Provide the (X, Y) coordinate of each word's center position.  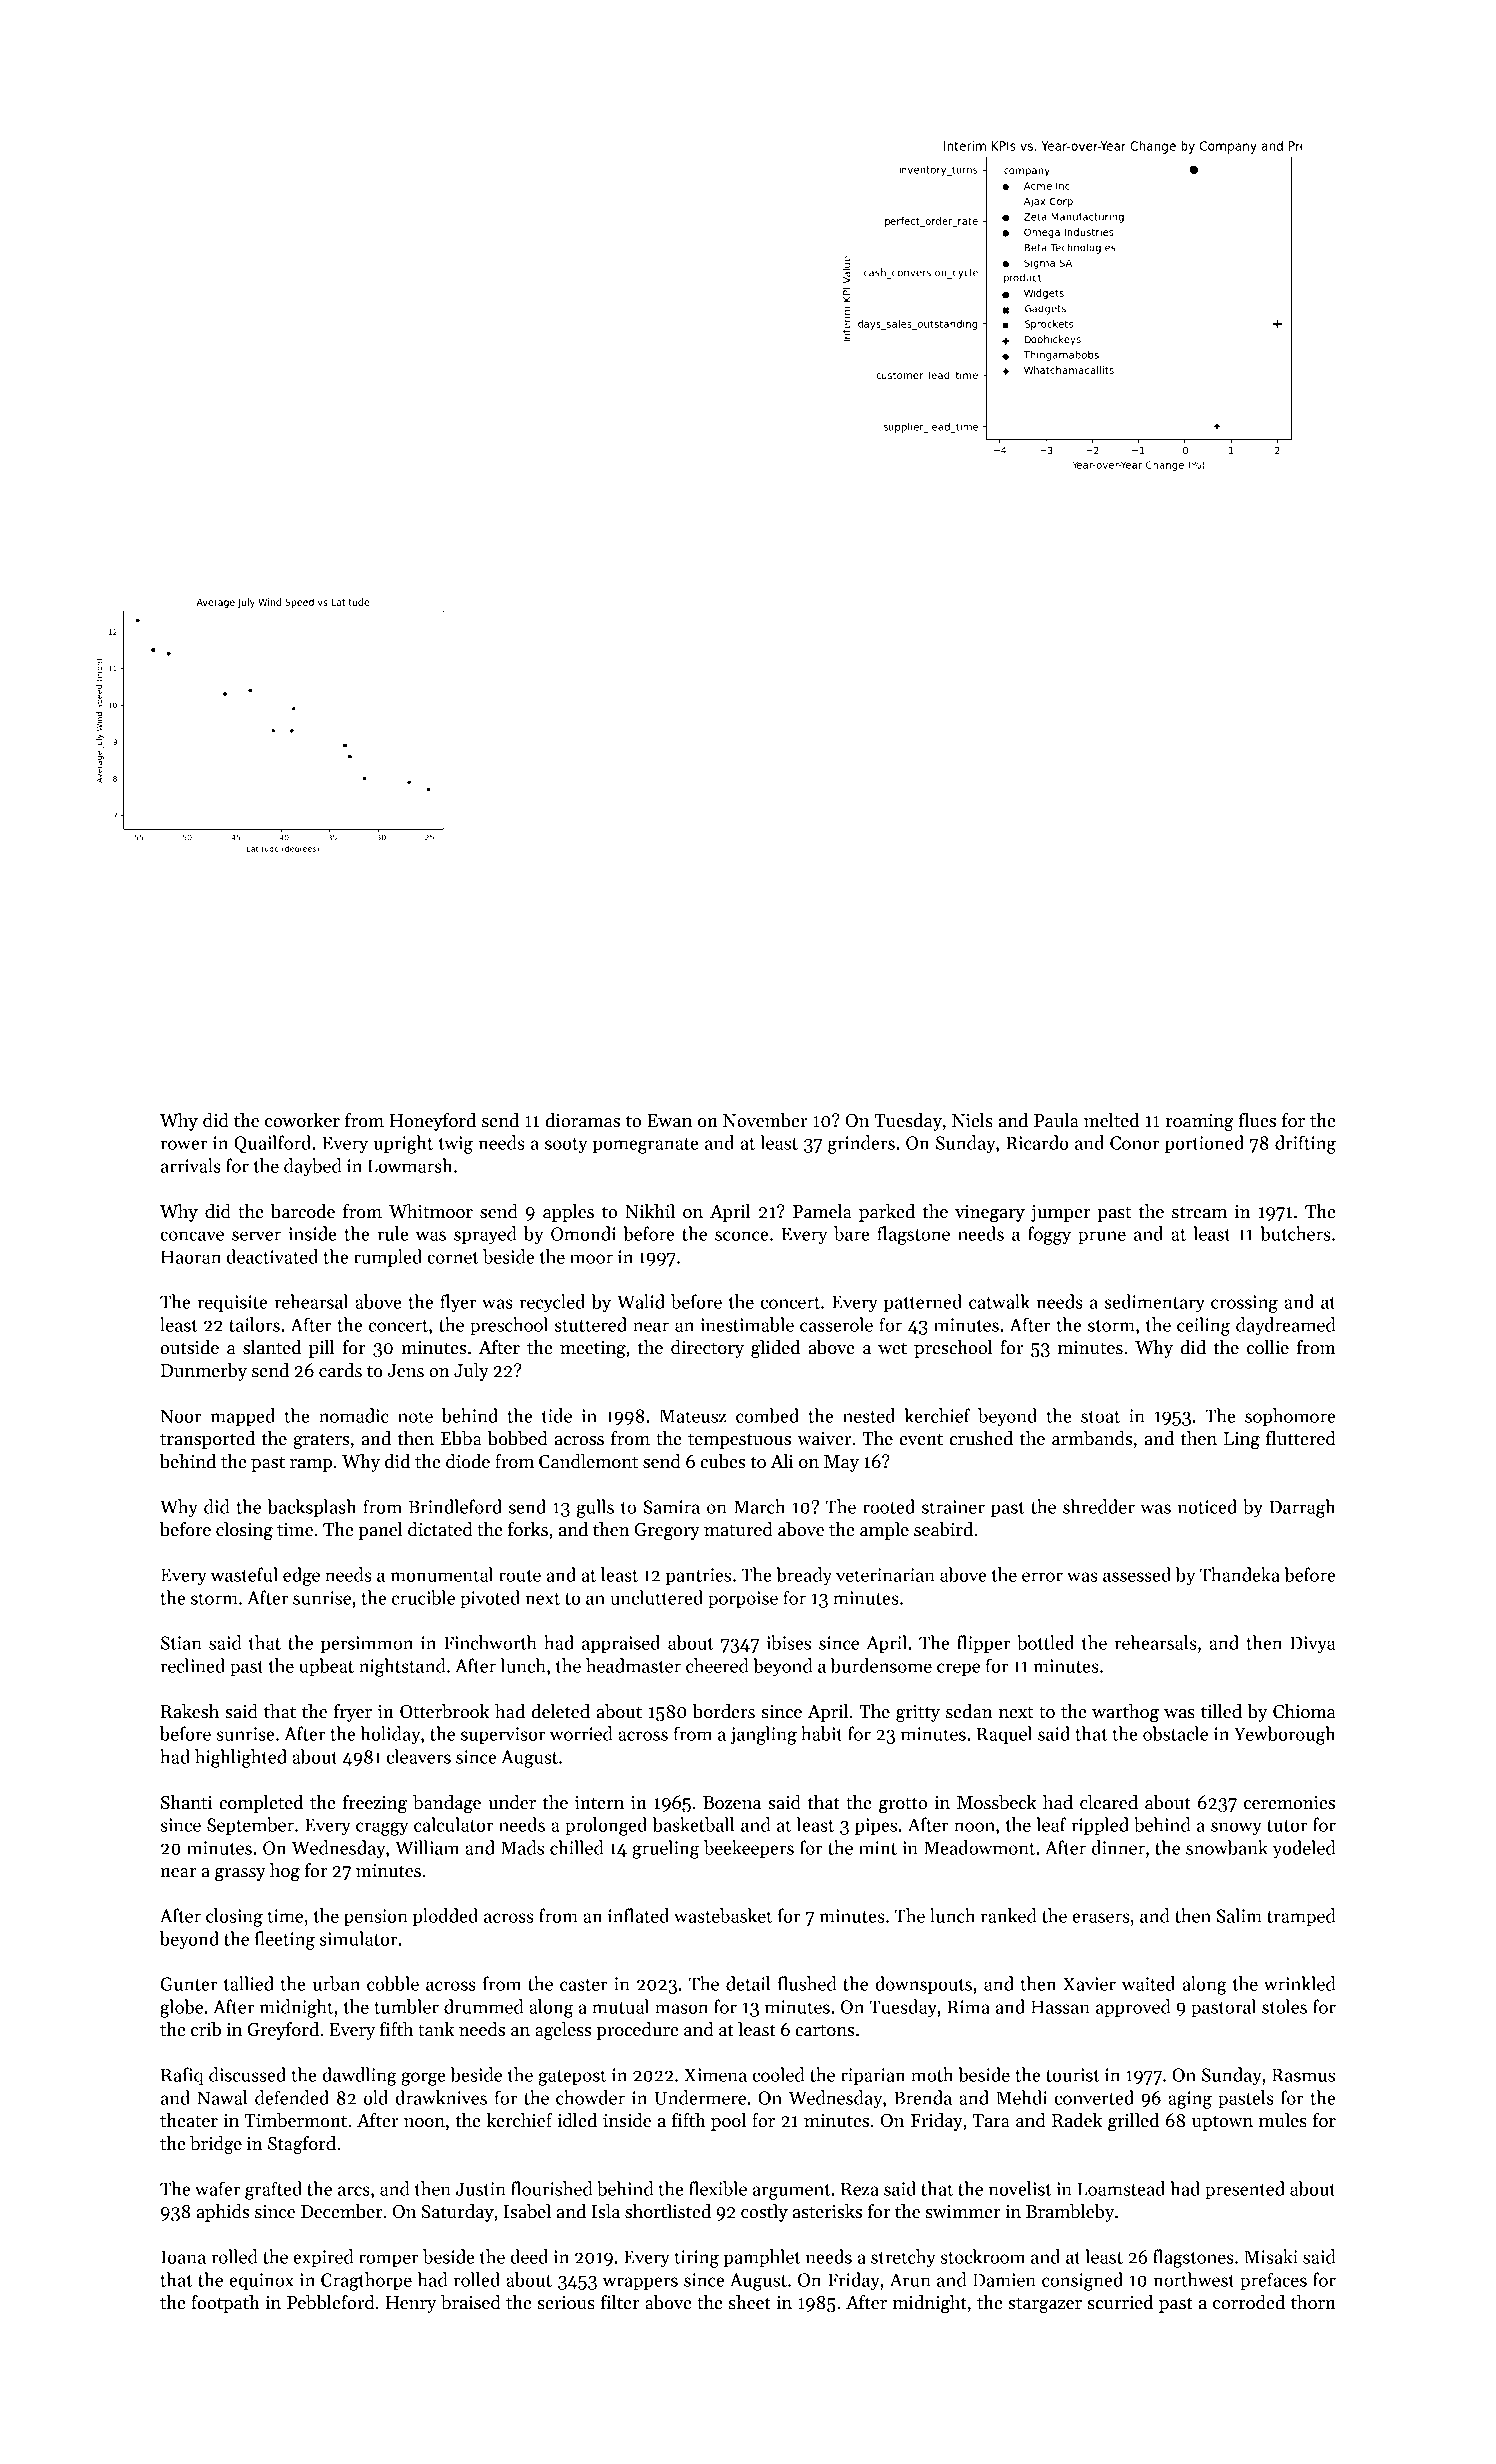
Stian (181, 1643)
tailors (254, 1324)
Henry (411, 2304)
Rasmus (1303, 2075)
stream (1199, 1212)
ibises (789, 1642)
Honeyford (433, 1122)
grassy (240, 1875)
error (1042, 1577)
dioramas (583, 1120)
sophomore (1290, 1417)
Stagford (302, 2145)
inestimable (747, 1324)
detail (748, 1983)
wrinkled (1300, 1983)
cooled (779, 2074)
